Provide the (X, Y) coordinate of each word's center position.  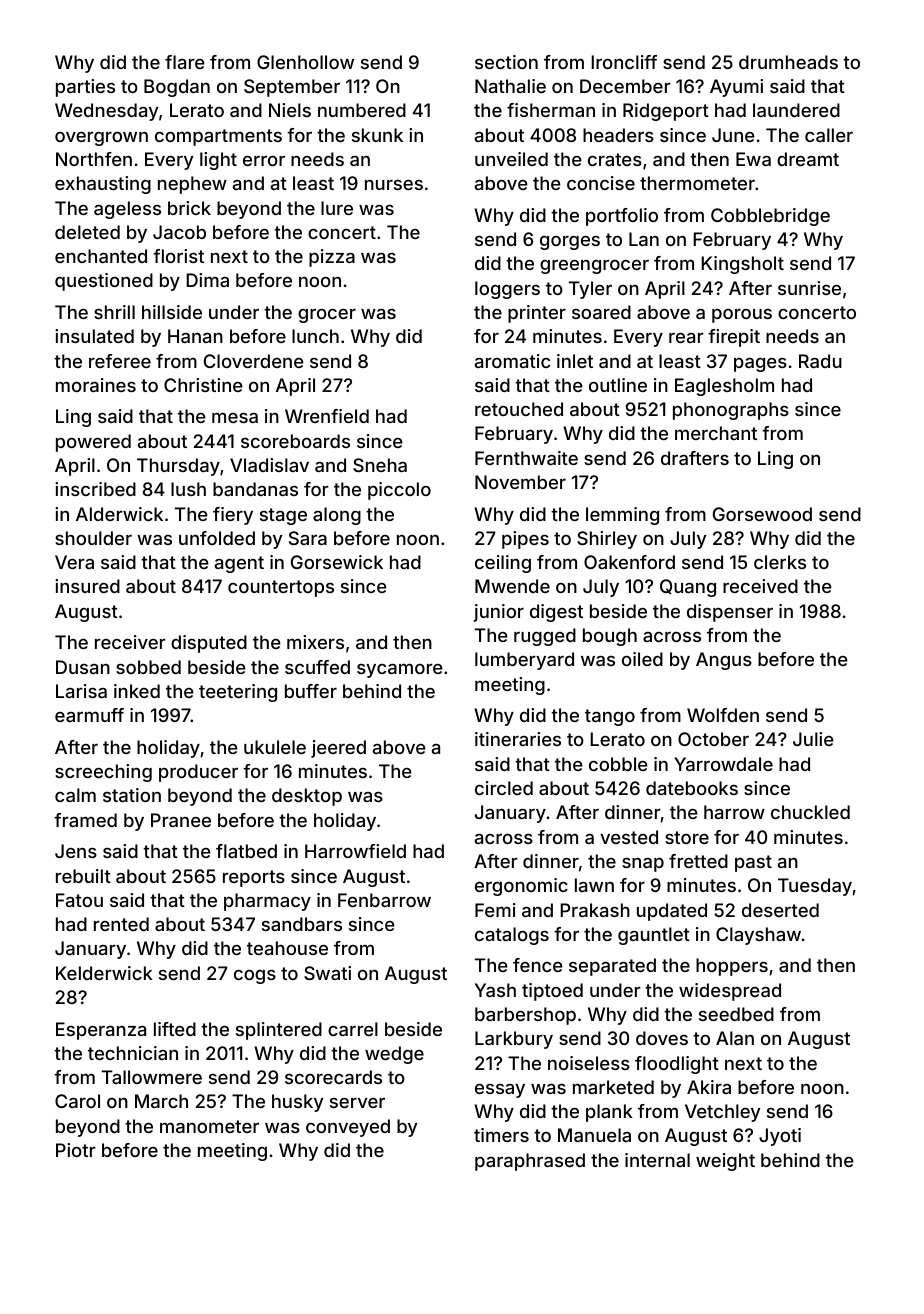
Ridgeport (666, 112)
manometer (209, 1126)
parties (85, 88)
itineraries (518, 739)
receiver (130, 642)
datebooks (692, 788)
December (625, 86)
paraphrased (530, 1162)
